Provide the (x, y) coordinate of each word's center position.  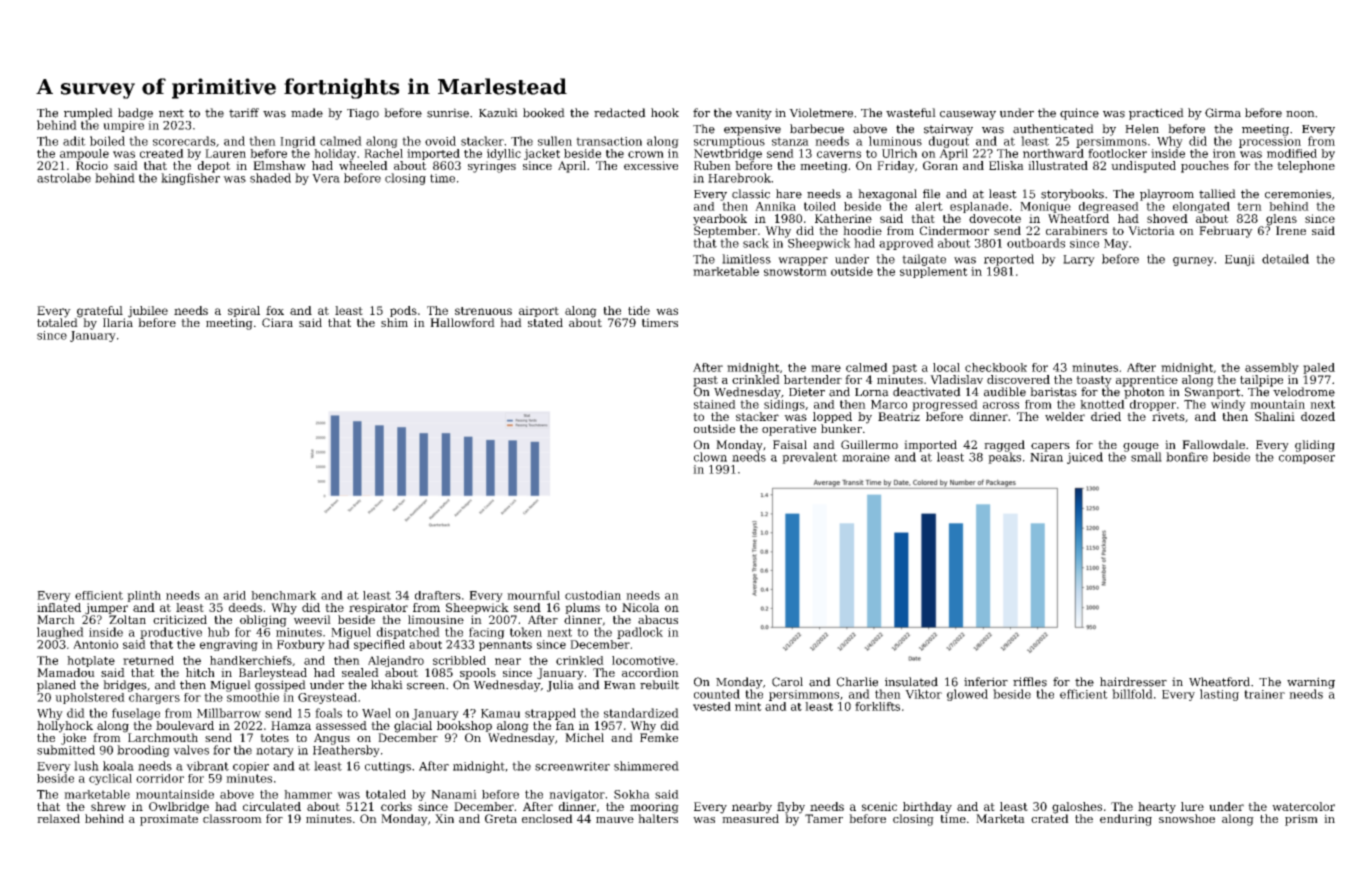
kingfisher (190, 179)
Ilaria (118, 322)
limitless (746, 259)
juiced (1085, 458)
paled (1319, 368)
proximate (169, 820)
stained (715, 404)
